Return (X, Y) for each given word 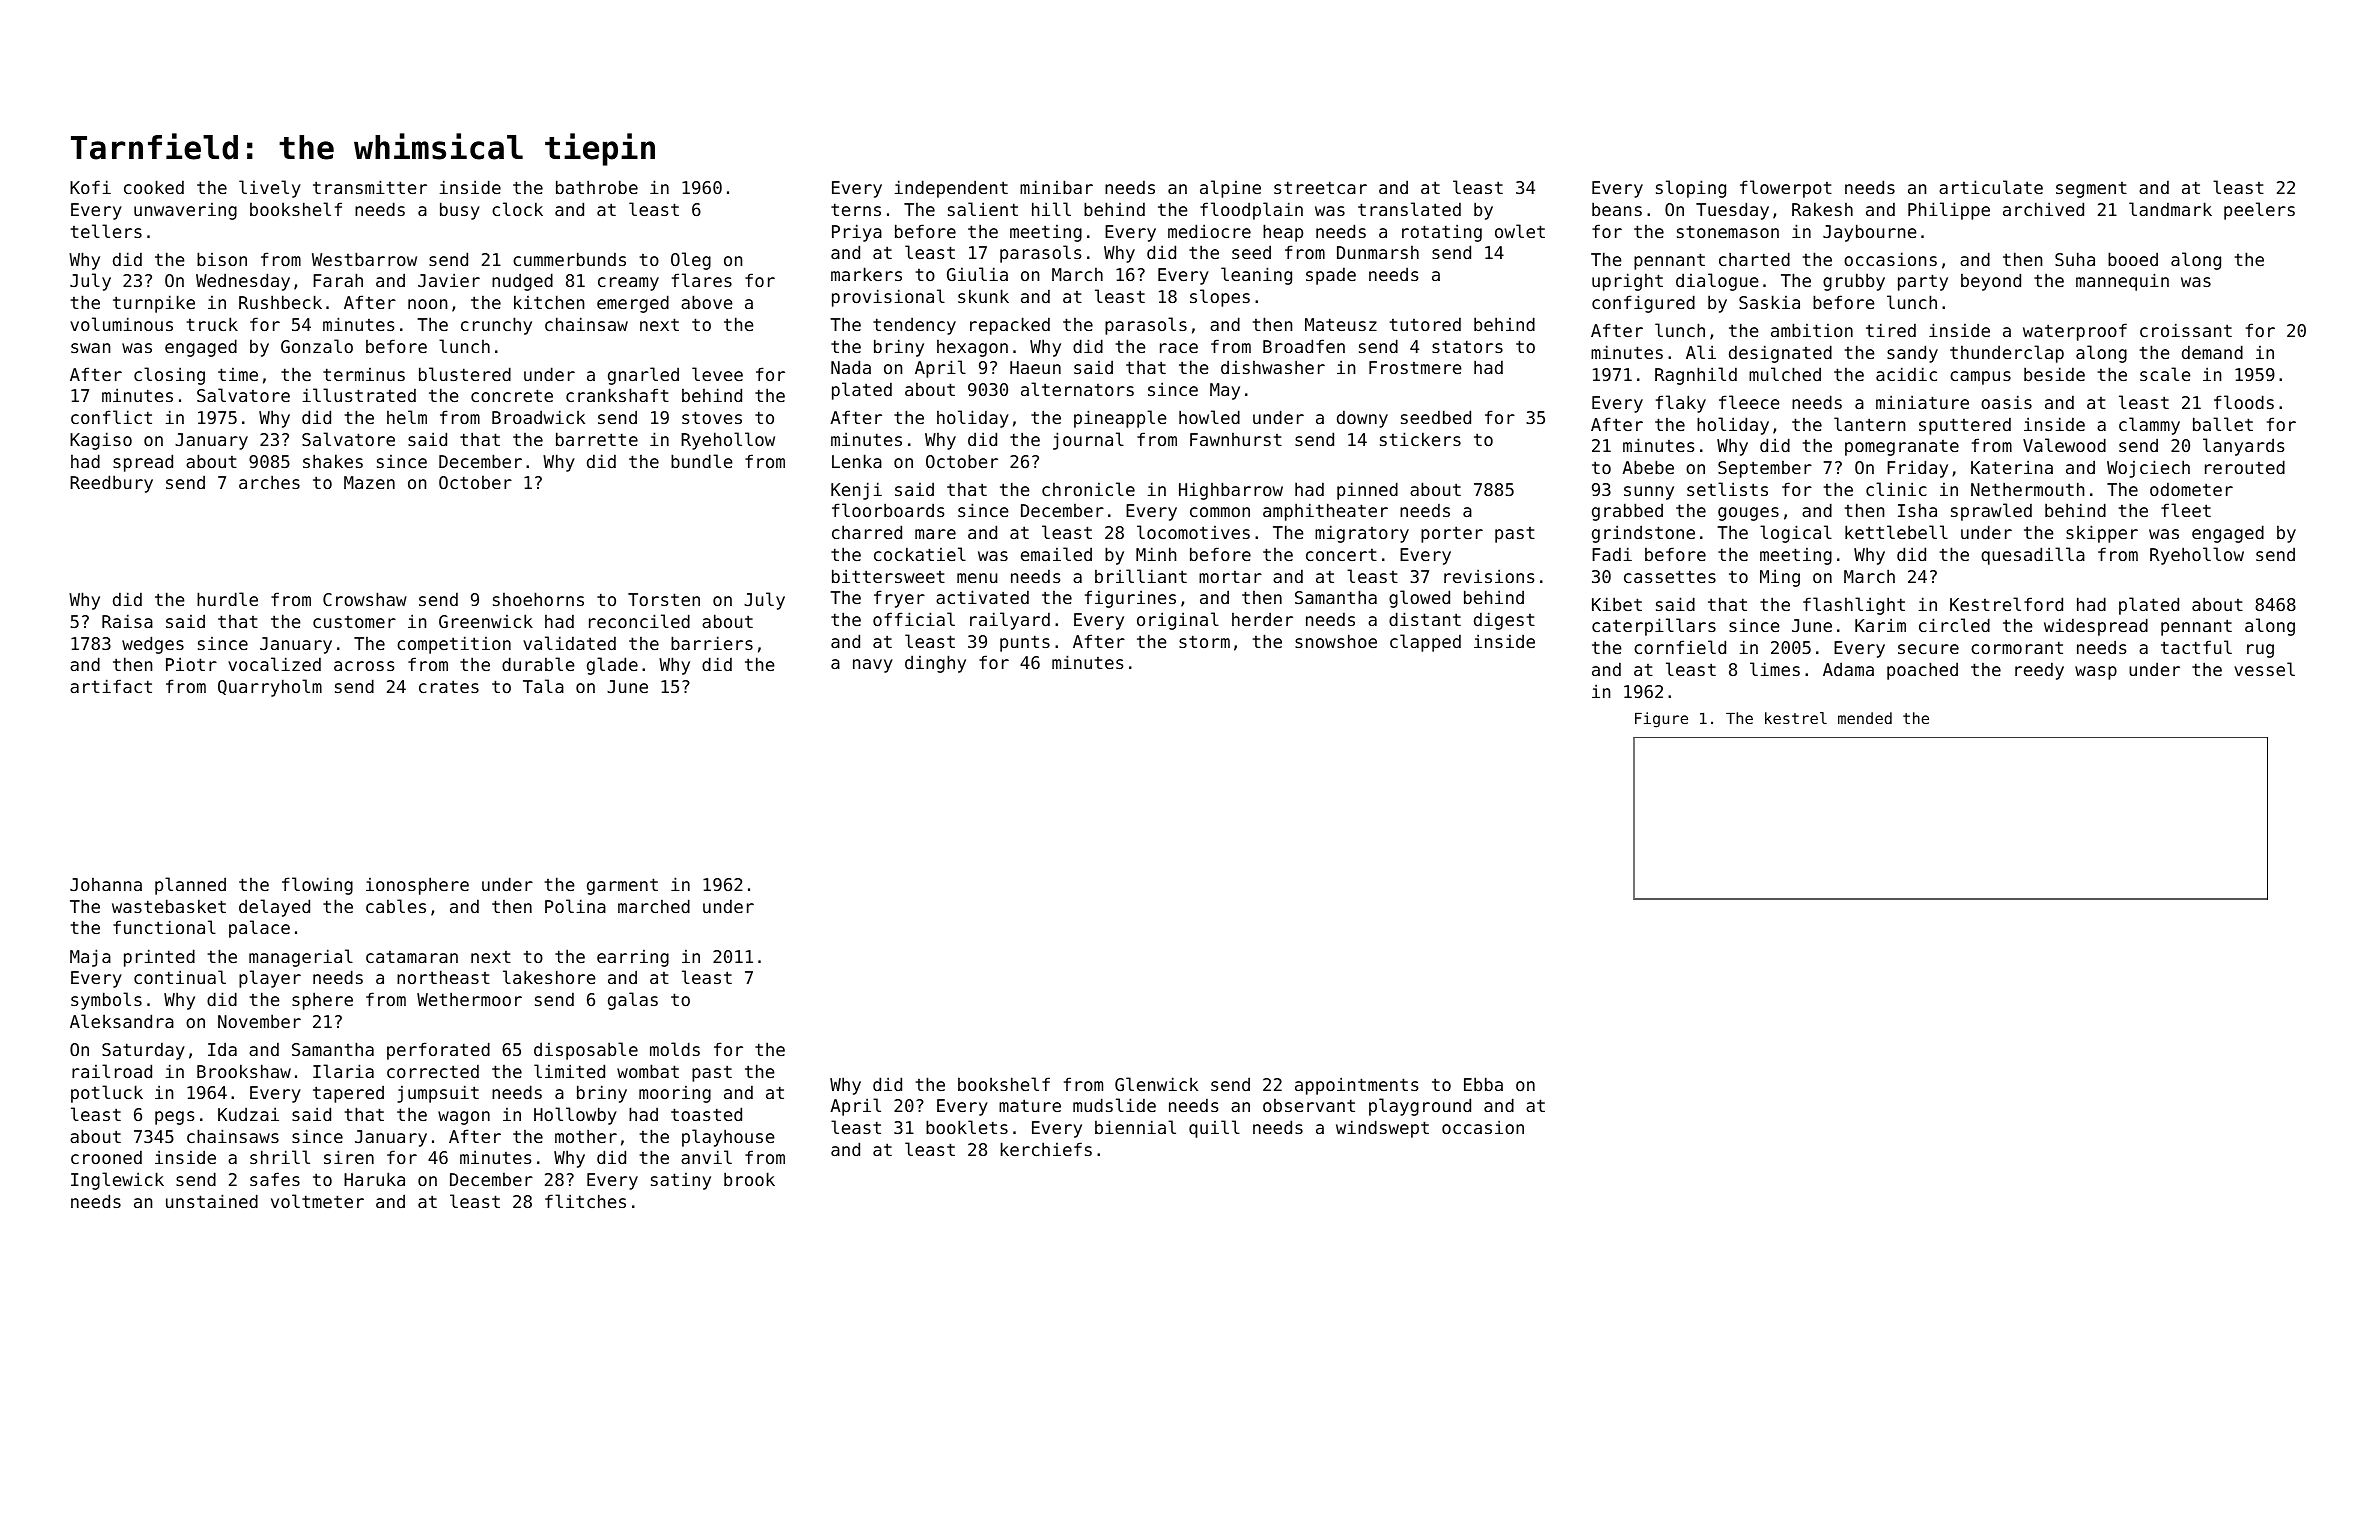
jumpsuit (438, 1094)
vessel (2264, 669)
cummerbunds (569, 259)
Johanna (106, 884)
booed (2133, 259)
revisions (1489, 576)
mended (1865, 718)
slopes (1220, 298)
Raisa (127, 621)
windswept (1382, 1129)
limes (1775, 669)
